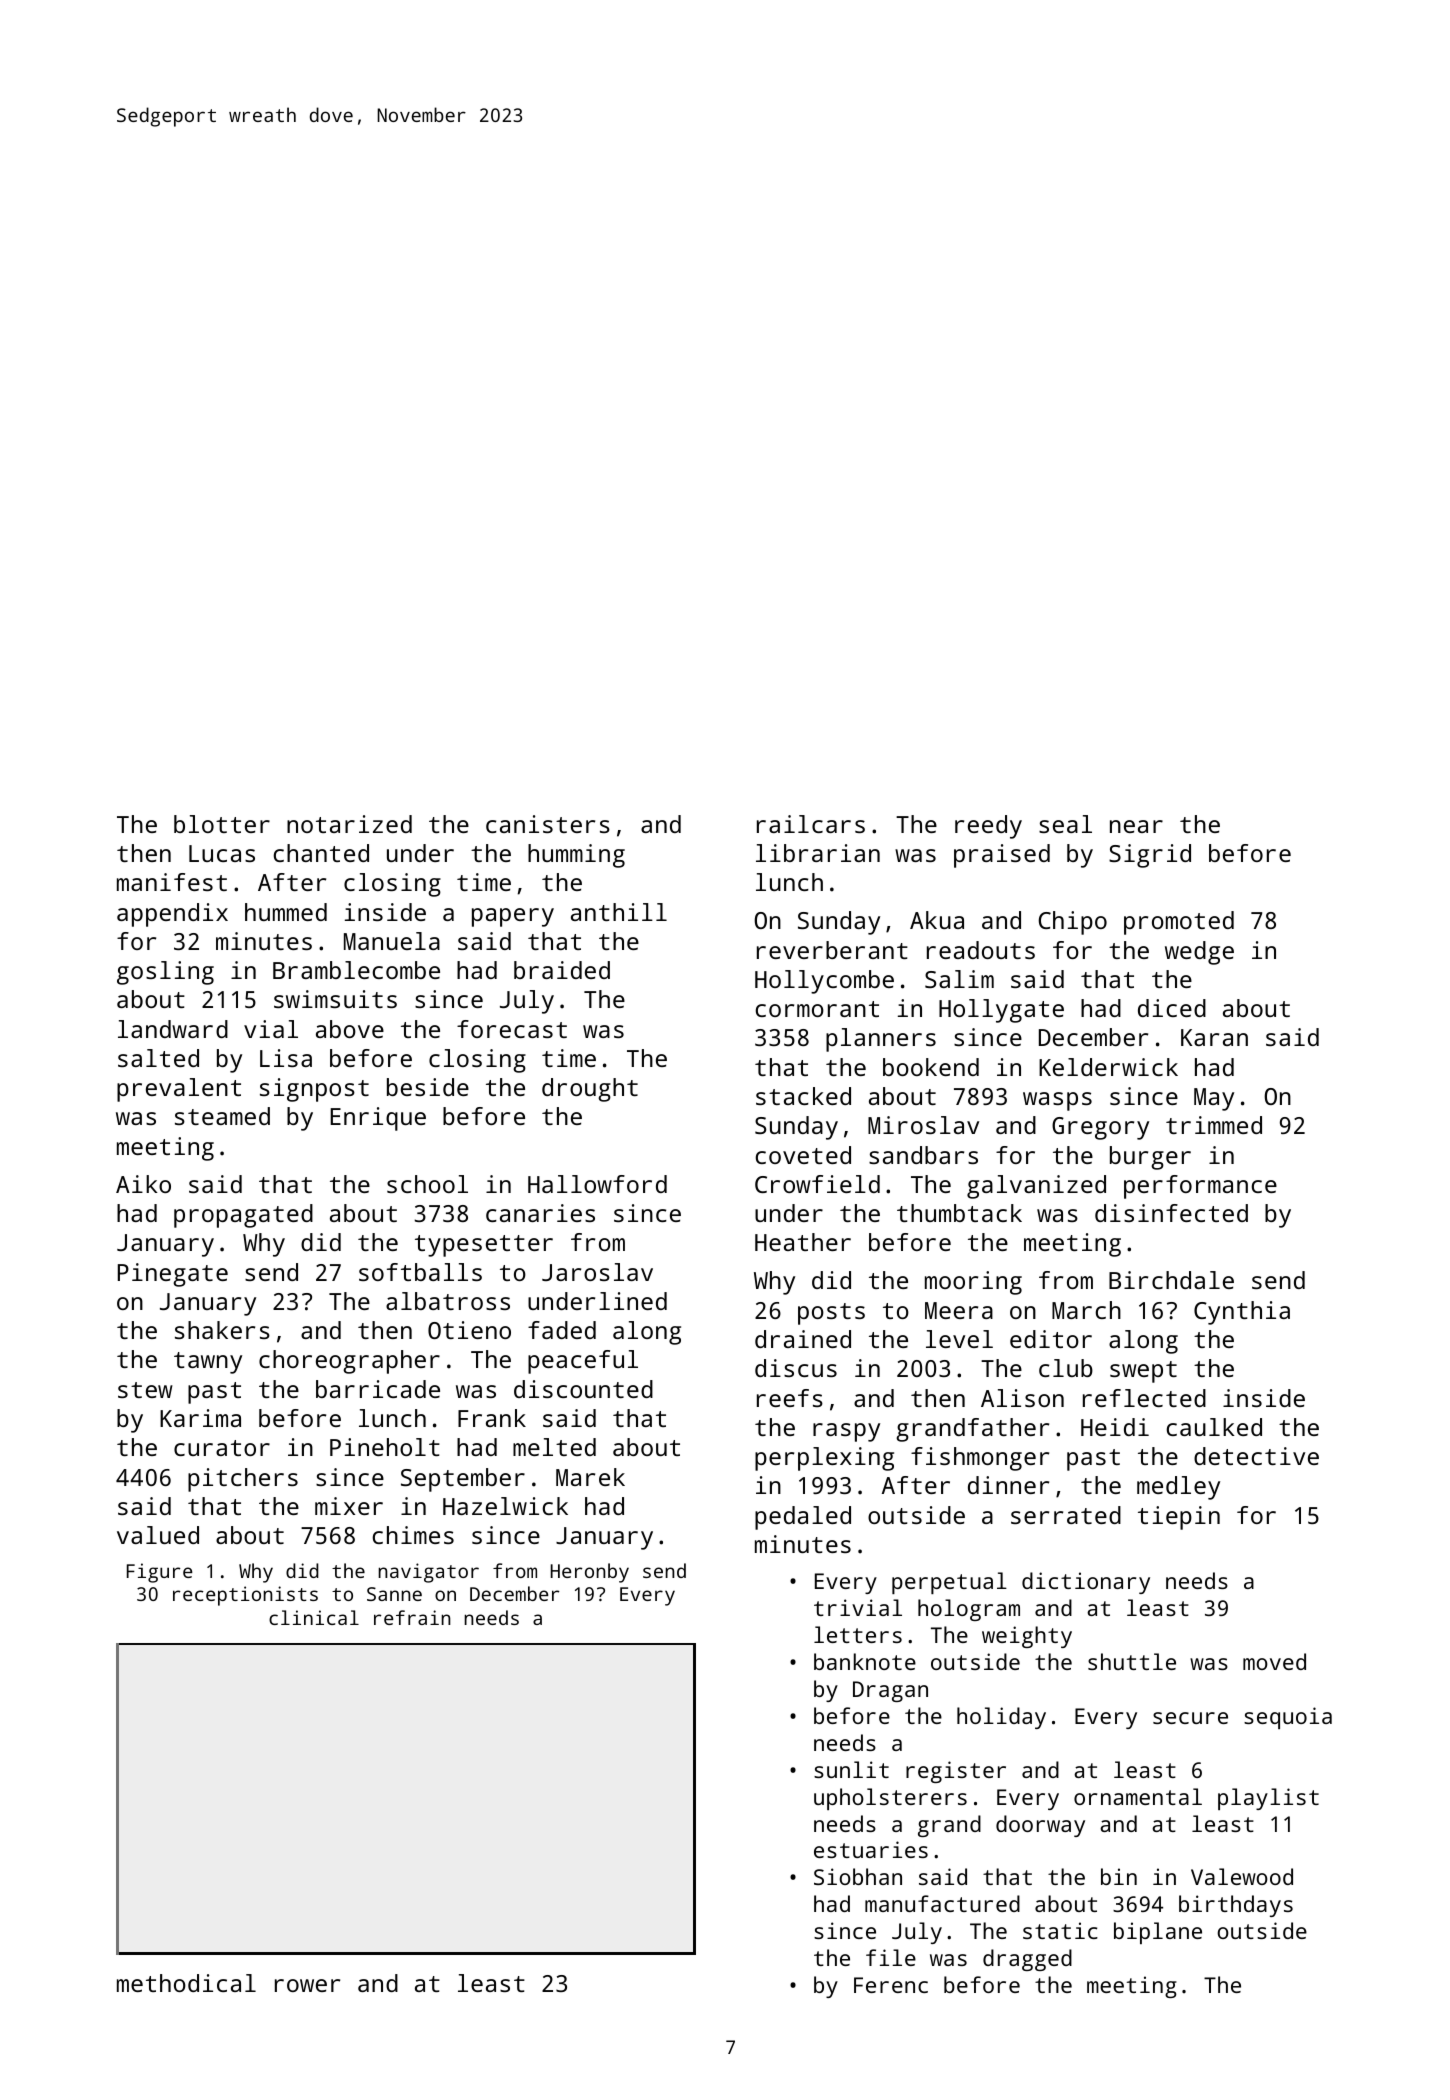  What do you see at coordinates (286, 912) in the document?
I see `hummed` at bounding box center [286, 912].
